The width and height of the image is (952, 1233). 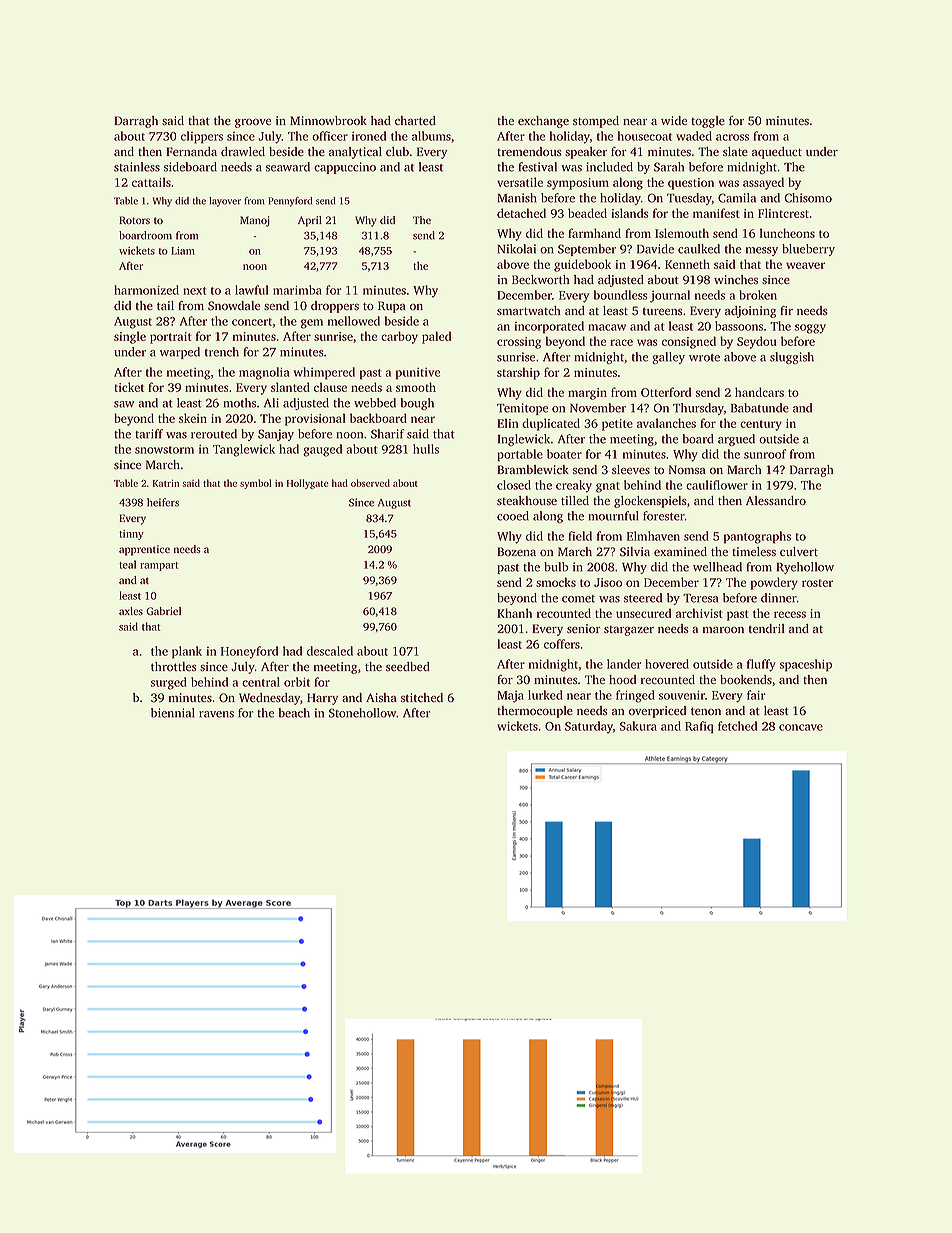 I want to click on Nomsa, so click(x=687, y=470).
